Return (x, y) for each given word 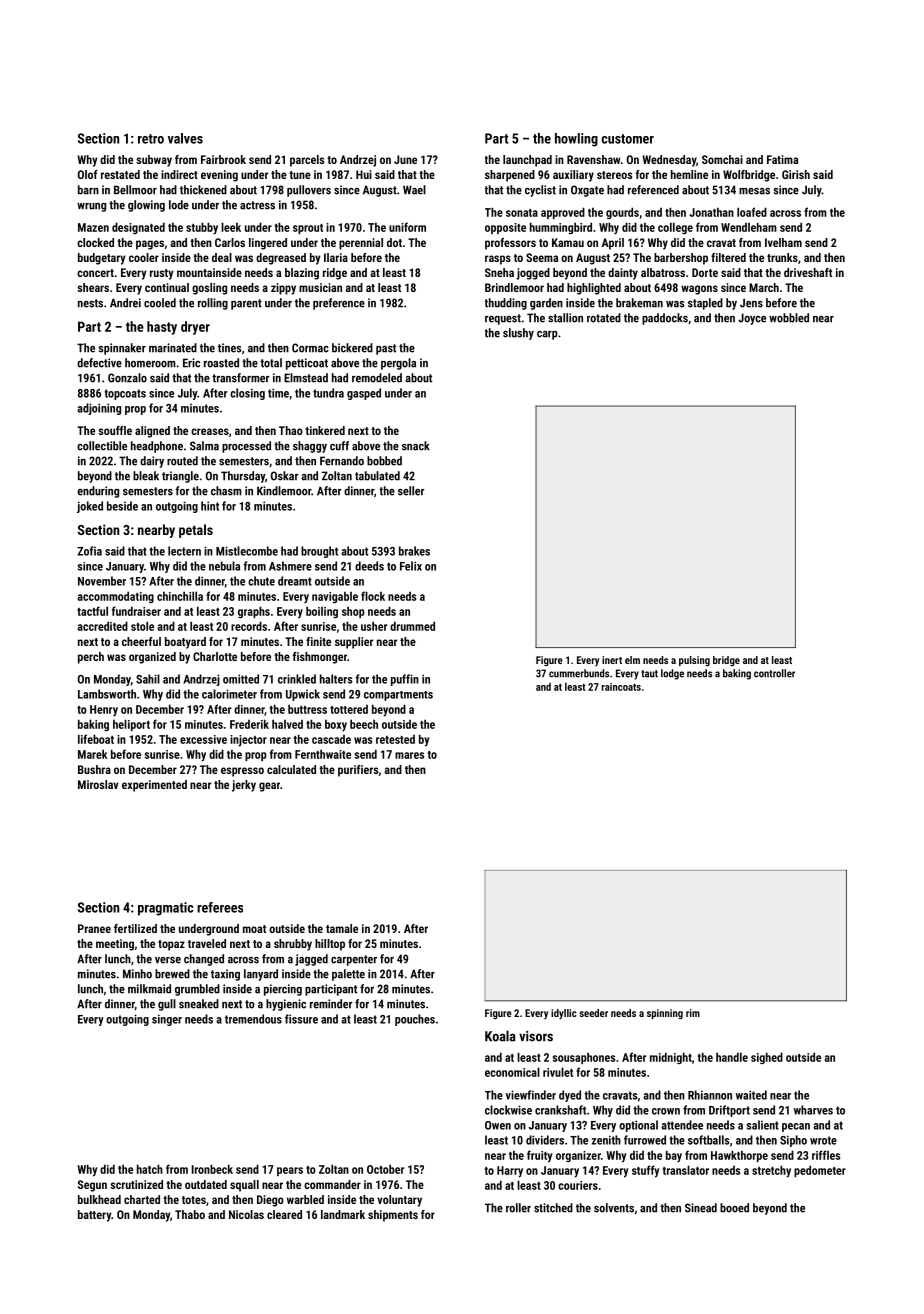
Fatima (782, 159)
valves (185, 138)
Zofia (89, 551)
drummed (412, 626)
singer (167, 1020)
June (405, 159)
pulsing (694, 661)
